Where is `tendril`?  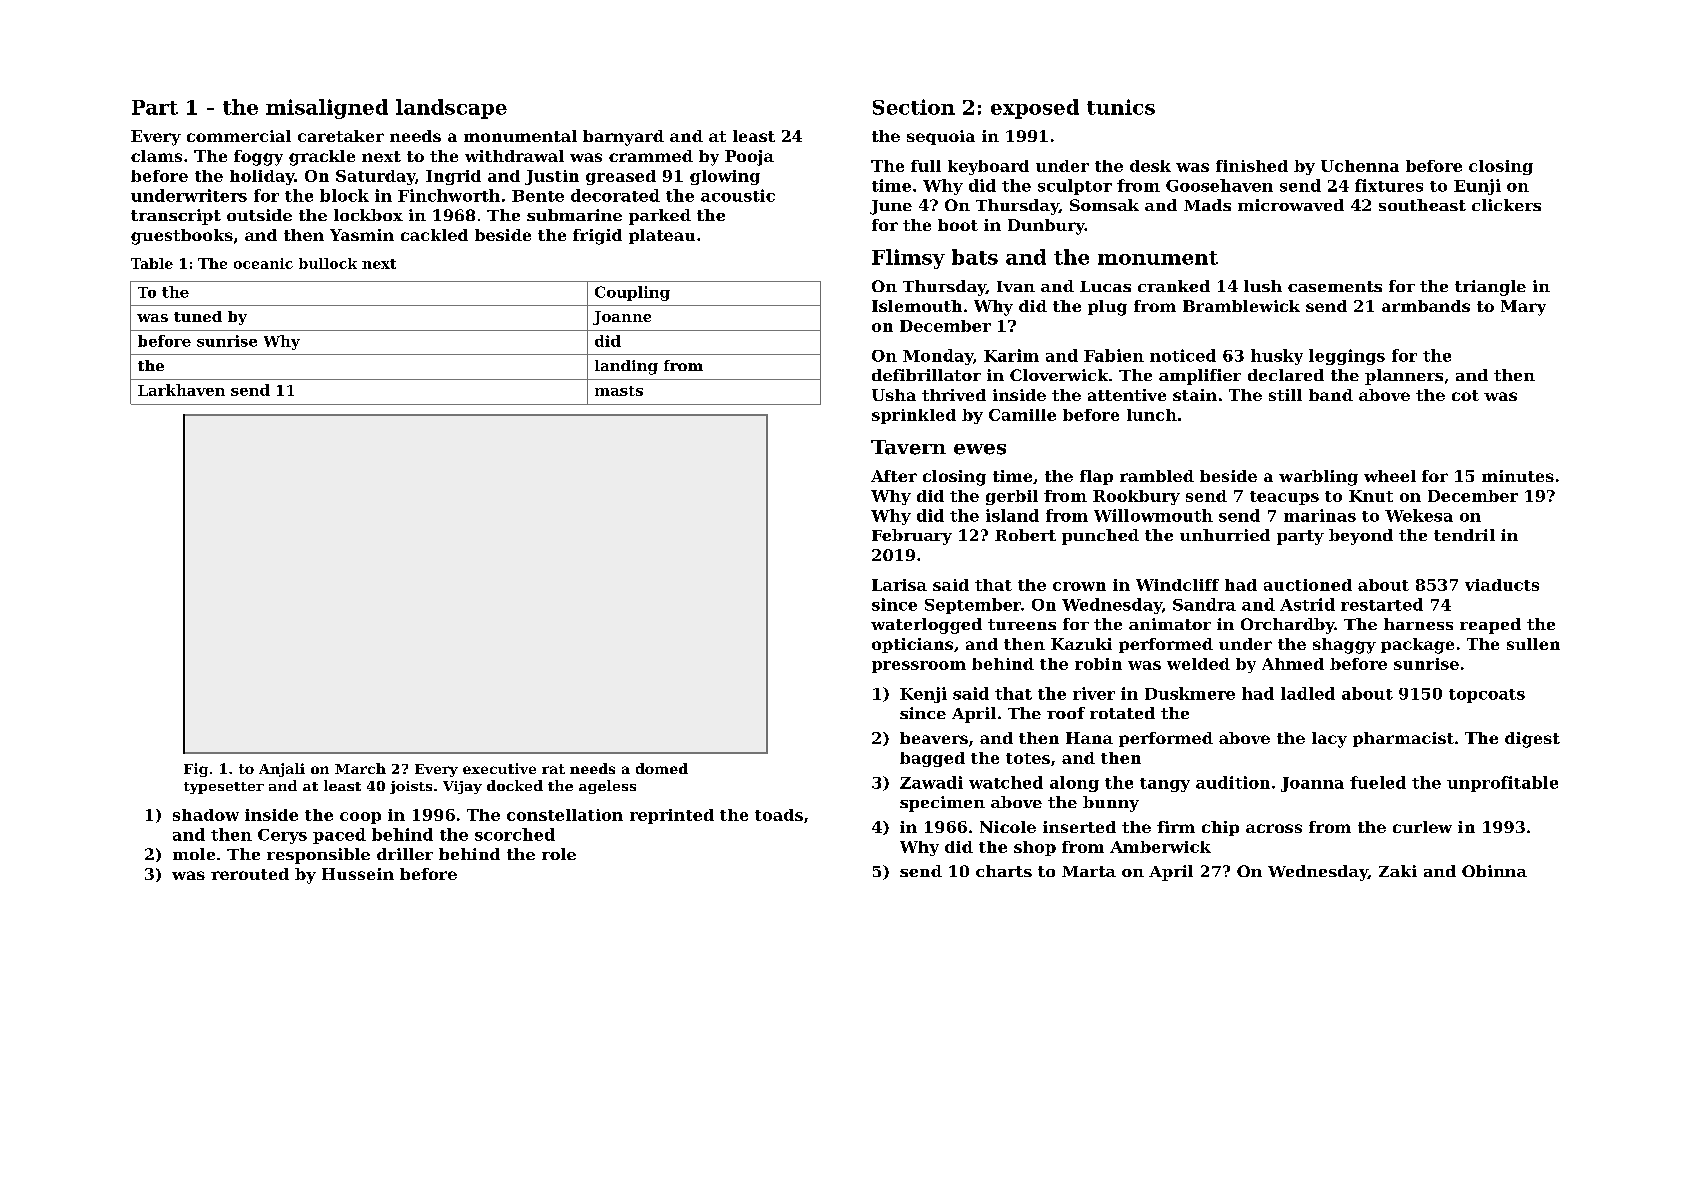
tendril is located at coordinates (1464, 535).
